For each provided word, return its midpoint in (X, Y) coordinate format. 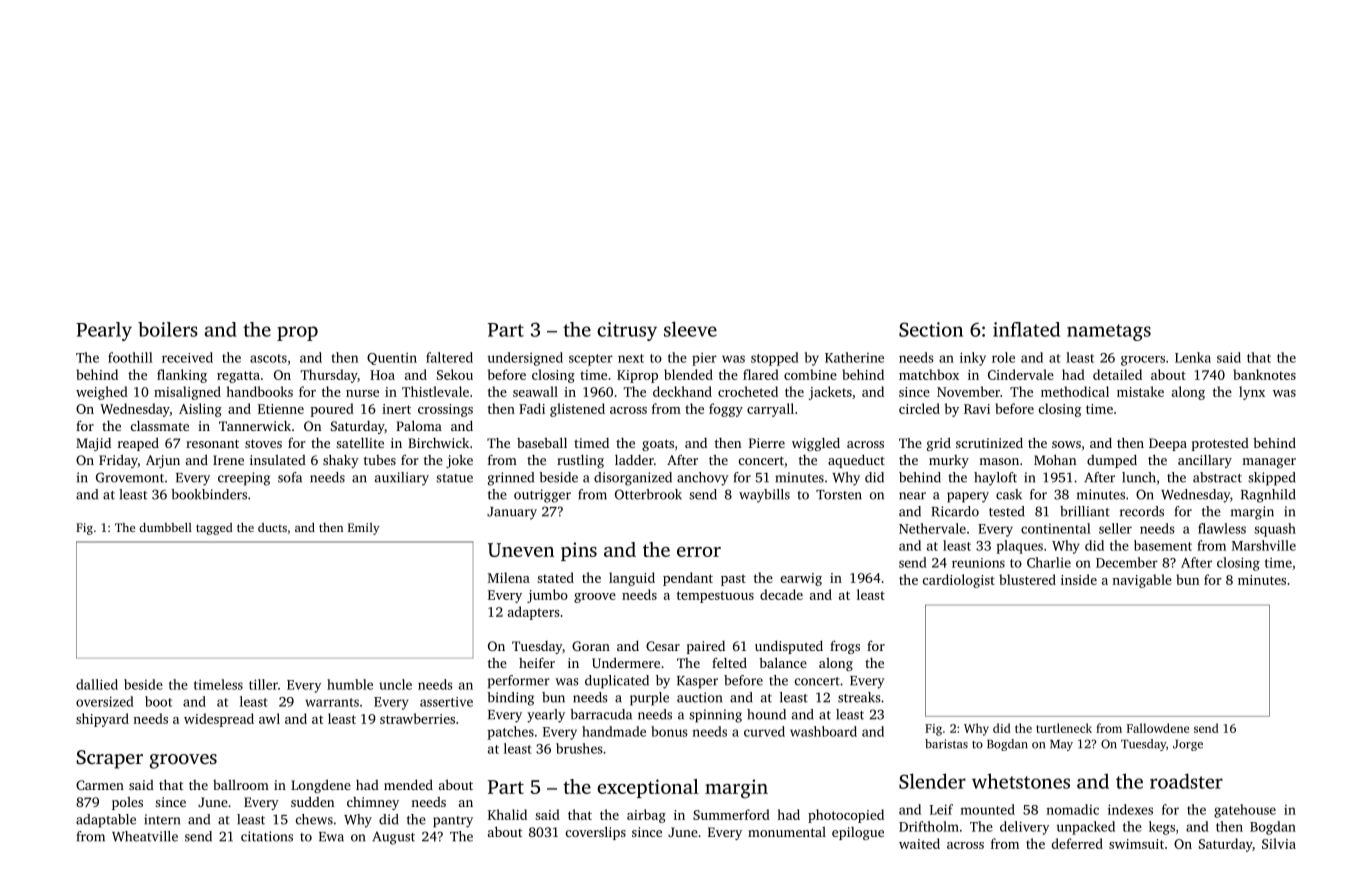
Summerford (731, 814)
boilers (168, 329)
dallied (97, 684)
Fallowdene (1158, 728)
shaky (341, 461)
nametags (1109, 332)
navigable (1142, 581)
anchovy (703, 479)
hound (766, 714)
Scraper (110, 759)
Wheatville (145, 836)
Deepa (1168, 444)
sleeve (690, 329)
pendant (688, 579)
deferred (1077, 843)
